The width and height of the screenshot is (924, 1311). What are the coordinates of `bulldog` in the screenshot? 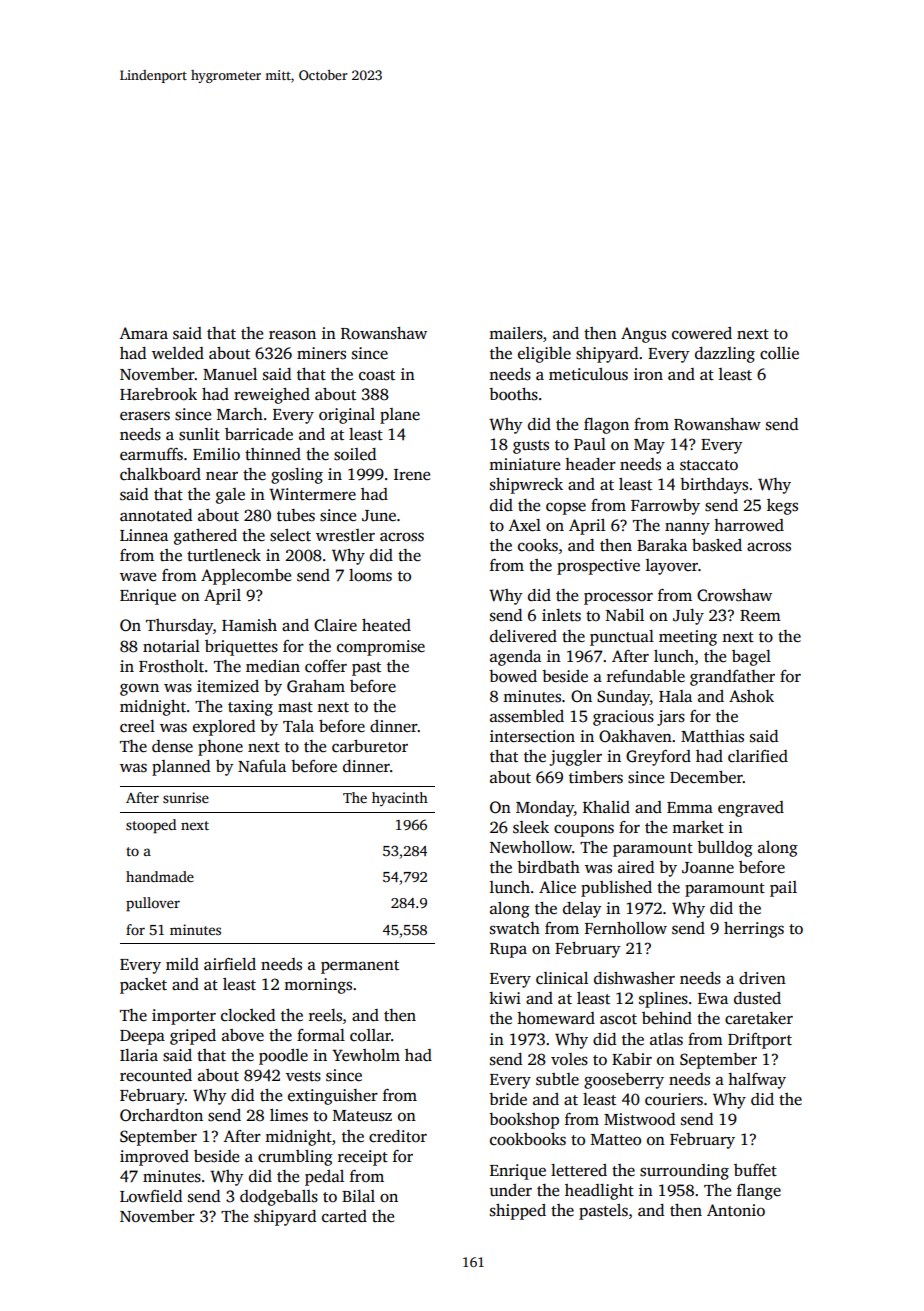 It's located at (725, 849).
